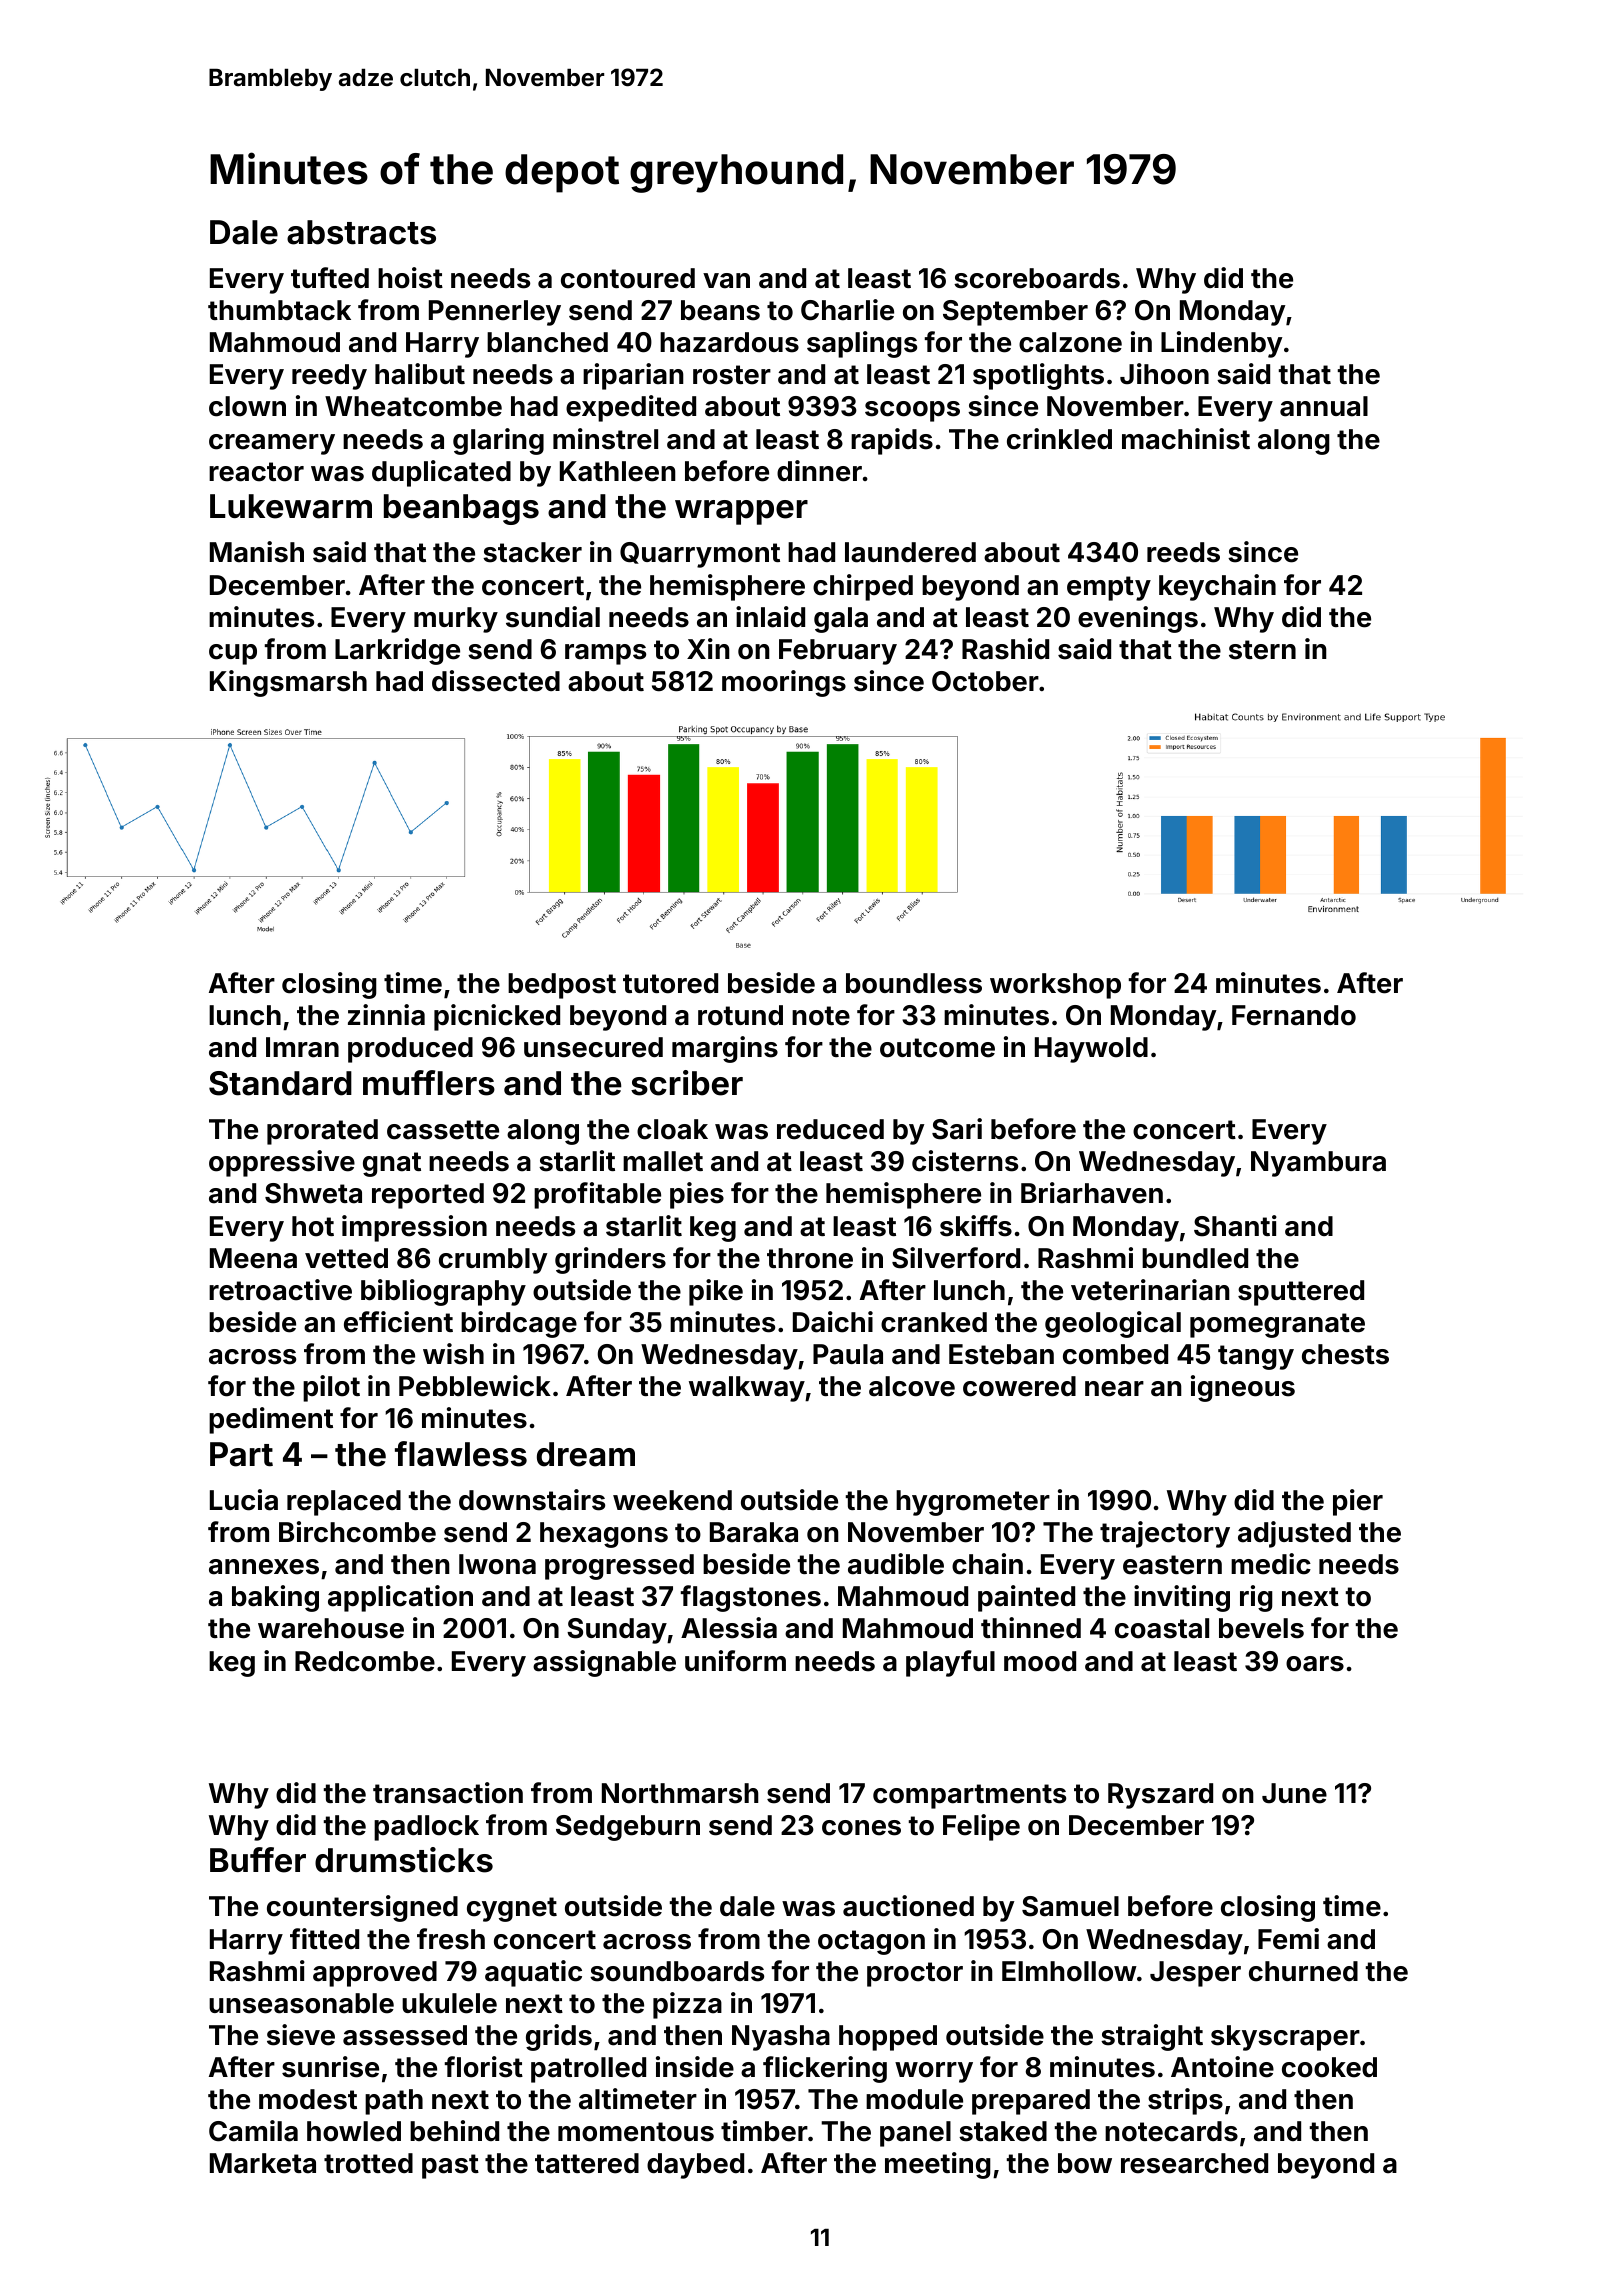  Describe the element at coordinates (764, 2131) in the document. I see `timber` at that location.
